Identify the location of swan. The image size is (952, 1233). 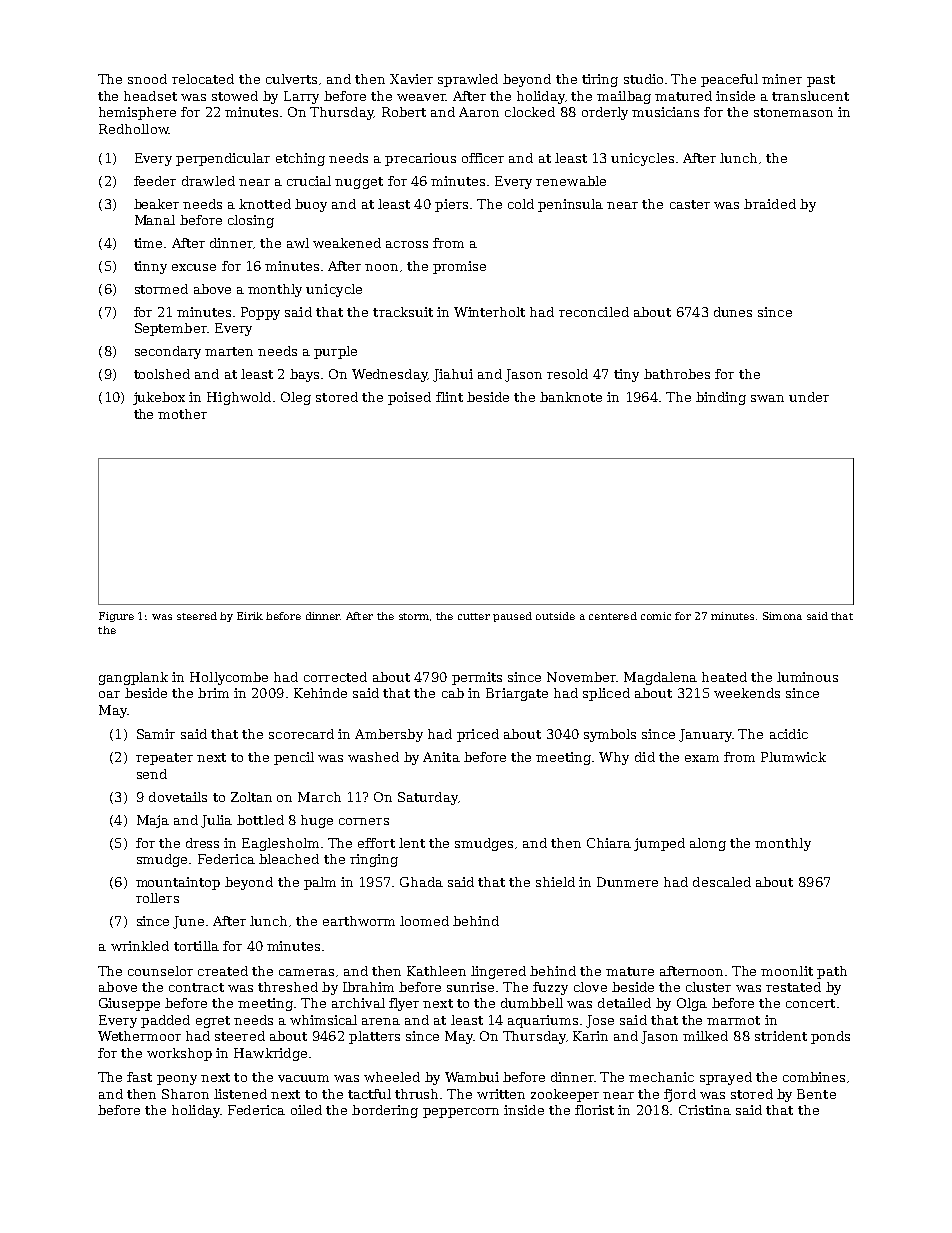
(767, 398).
